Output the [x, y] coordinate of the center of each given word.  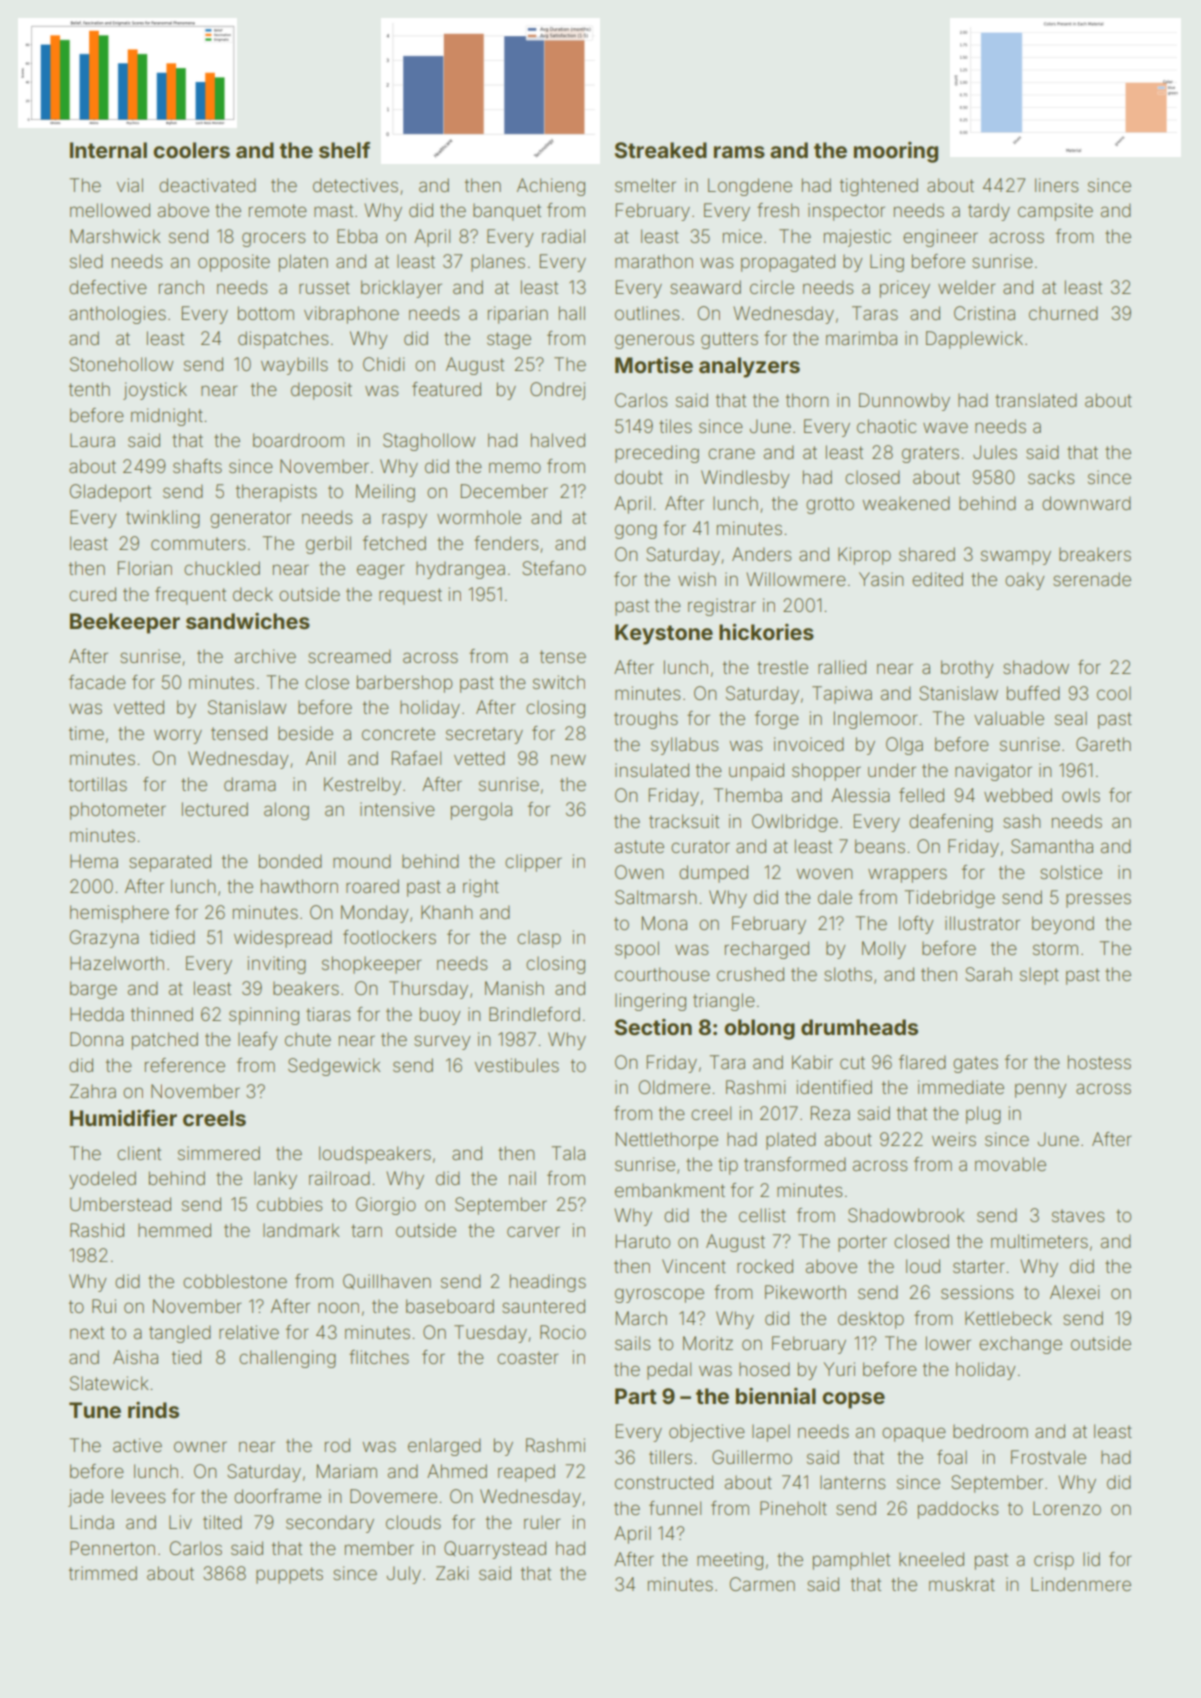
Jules [995, 452]
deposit [321, 391]
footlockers [389, 937]
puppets [289, 1575]
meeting [730, 1561]
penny [1041, 1090]
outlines [647, 313]
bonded [290, 861]
